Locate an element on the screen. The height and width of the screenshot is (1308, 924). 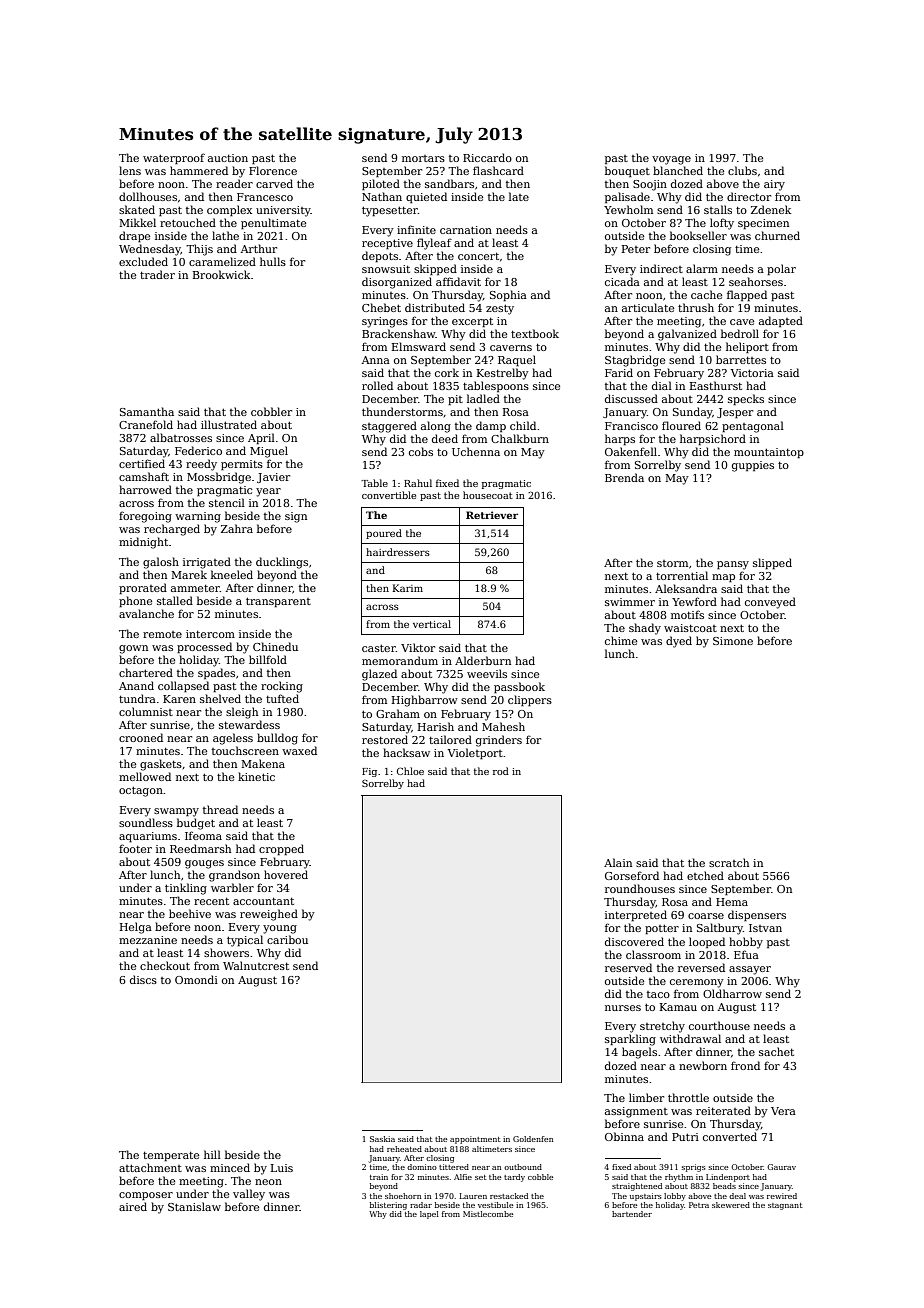
foregoing is located at coordinates (145, 517).
